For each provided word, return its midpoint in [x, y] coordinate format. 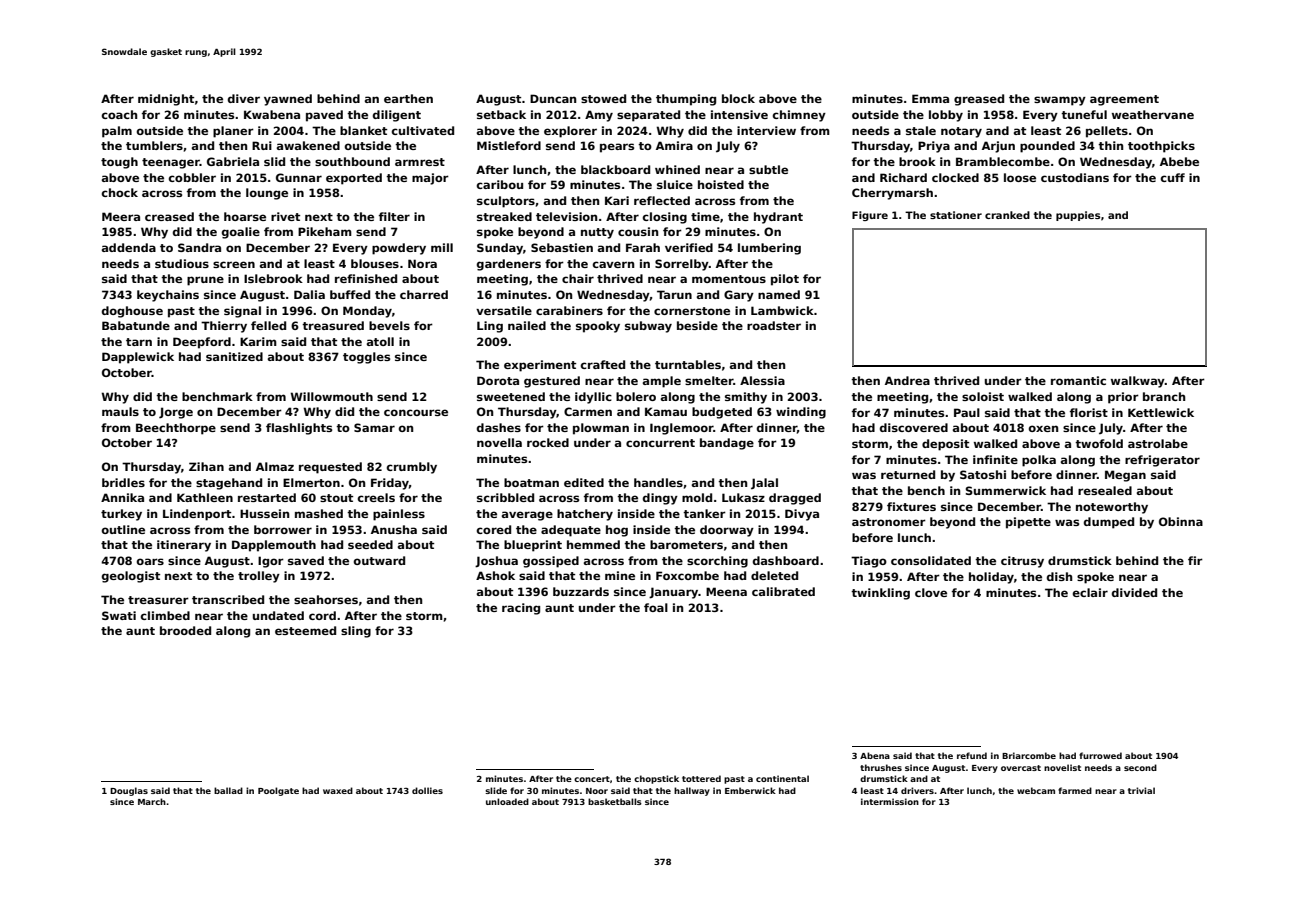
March [152, 801]
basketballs [615, 801]
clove [931, 592]
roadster [774, 325]
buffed [350, 294]
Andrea [907, 380]
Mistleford [509, 145]
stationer [956, 215]
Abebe [1179, 161]
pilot [785, 280]
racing [521, 609]
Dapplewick [138, 358]
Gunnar [299, 177]
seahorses [326, 599]
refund [972, 755]
